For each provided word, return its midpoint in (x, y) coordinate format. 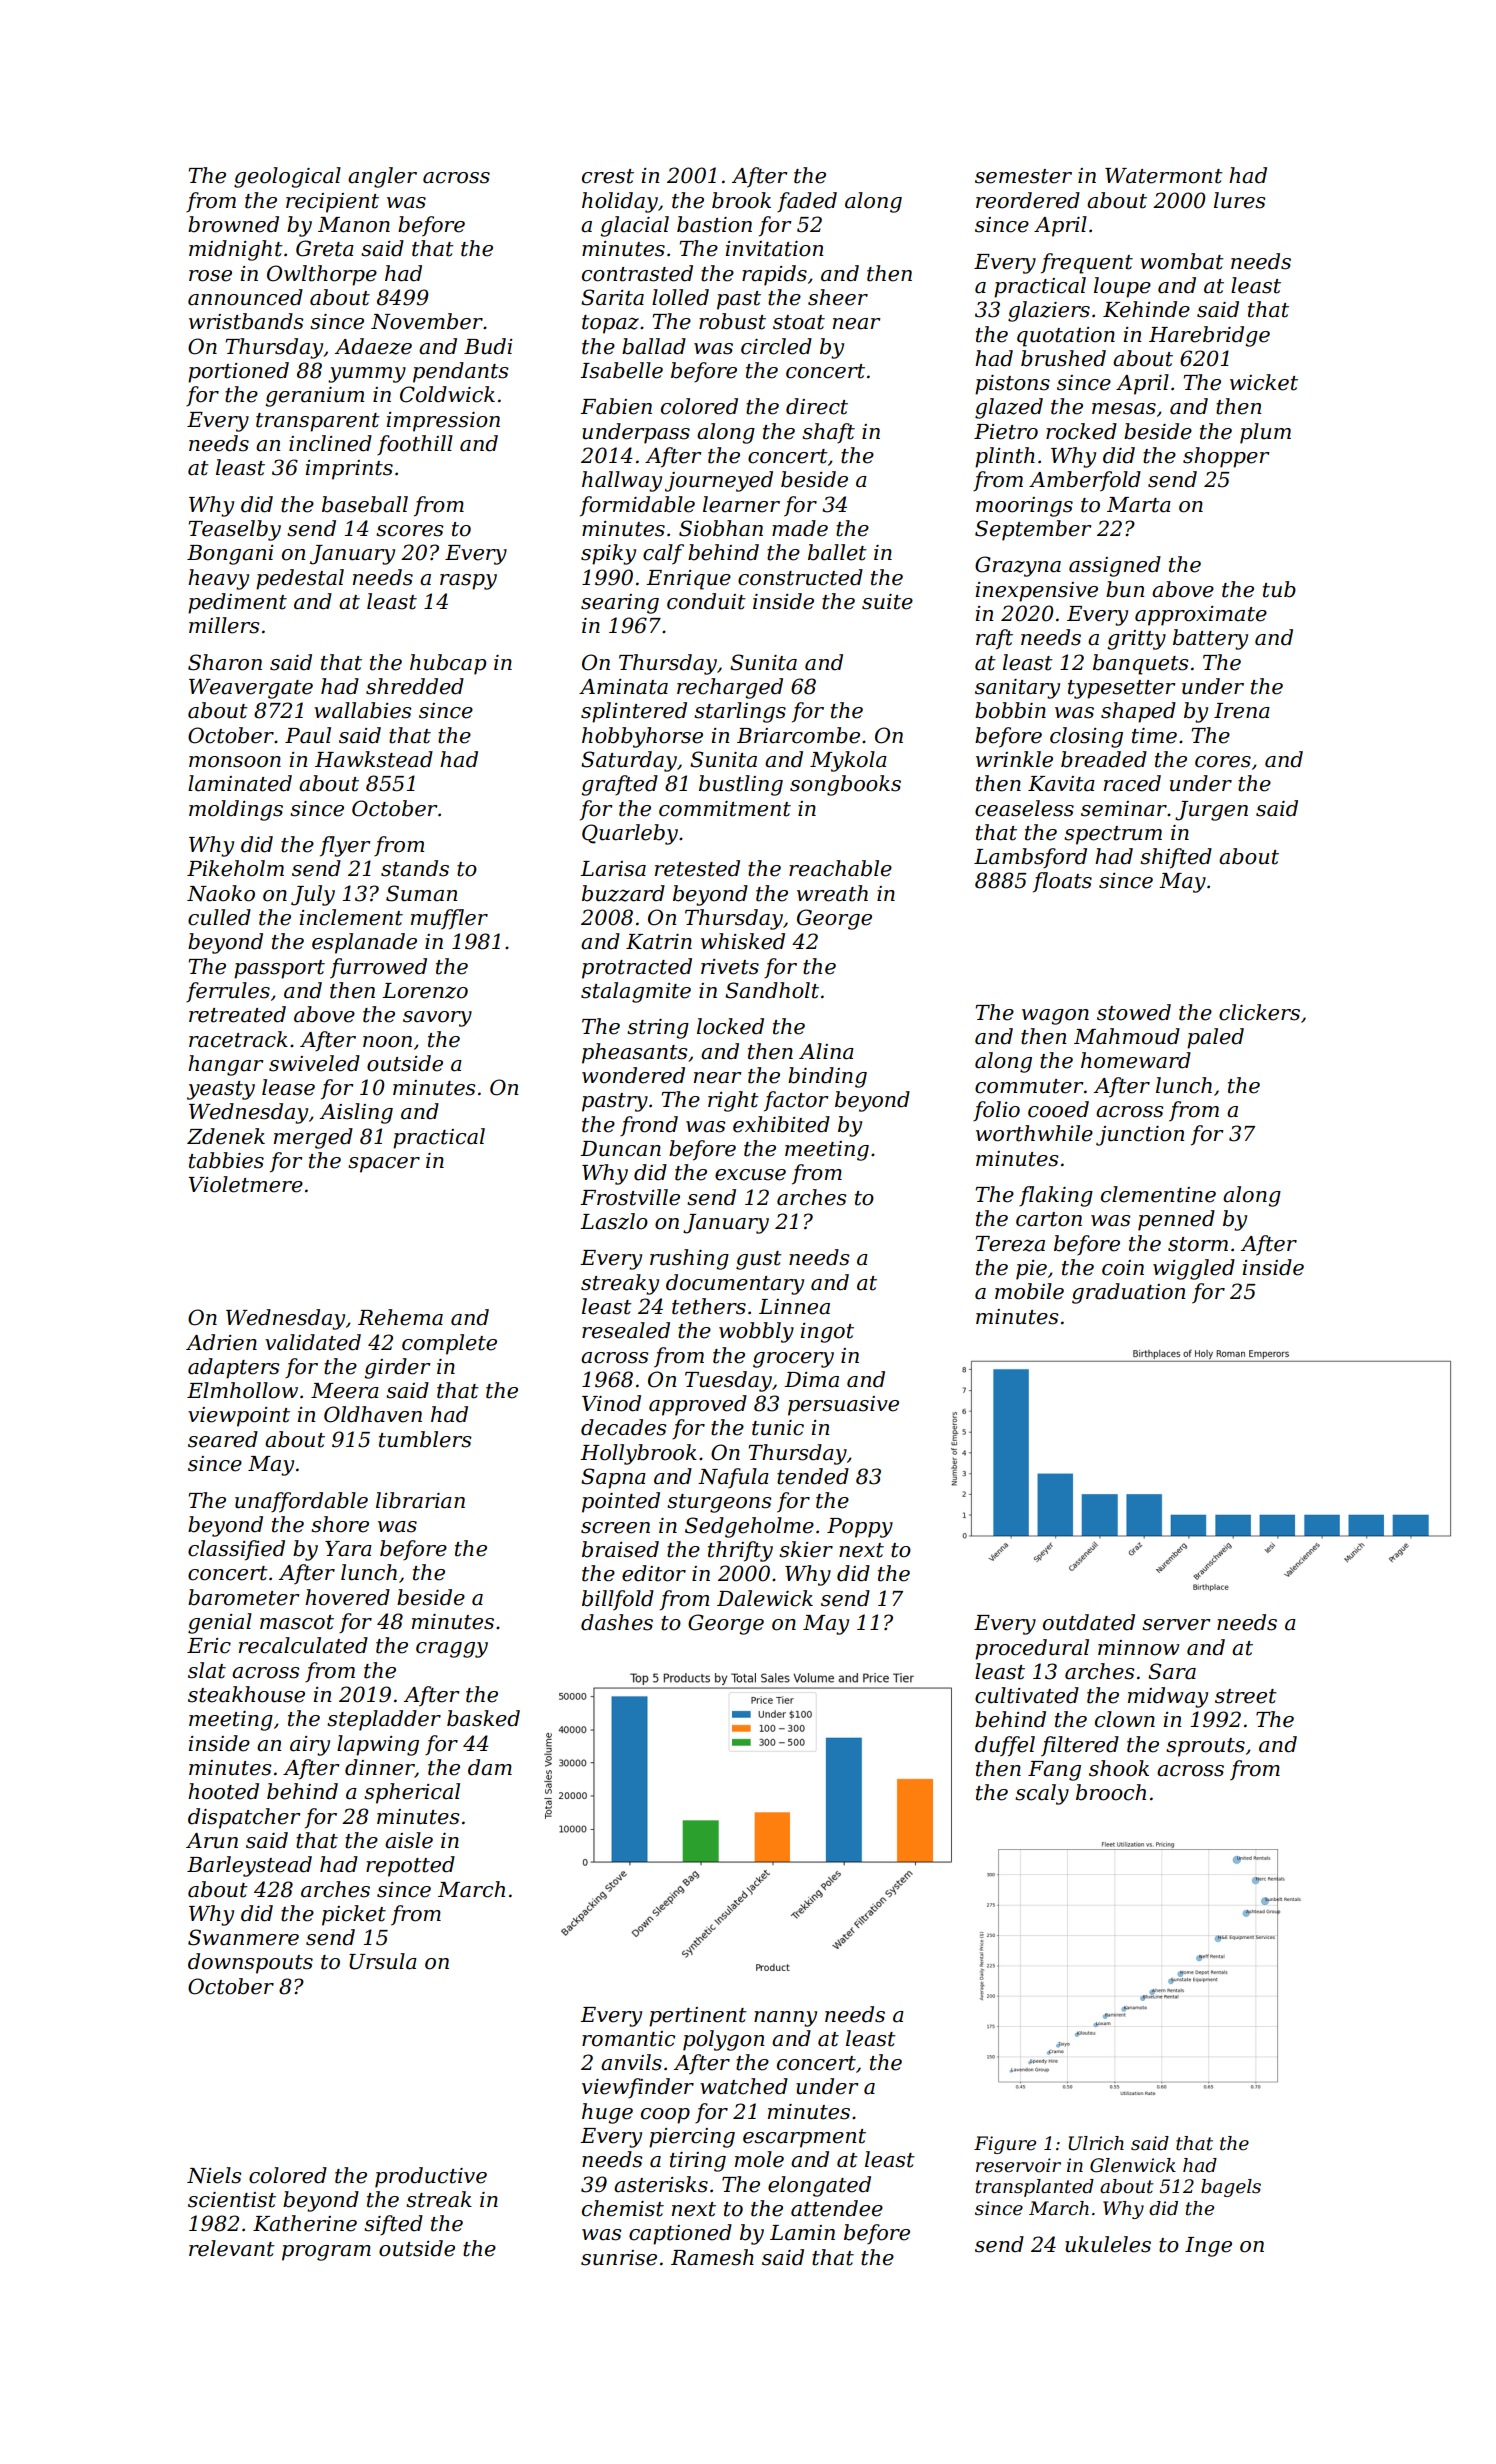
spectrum (1113, 835)
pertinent (698, 2017)
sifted (393, 2225)
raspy (468, 582)
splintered (634, 712)
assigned (1115, 566)
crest (608, 176)
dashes (617, 1622)
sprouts (1205, 1747)
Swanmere (243, 1937)
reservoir (1018, 2165)
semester (1023, 176)
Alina (826, 1051)
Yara (348, 1549)
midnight (236, 250)
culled (219, 917)
